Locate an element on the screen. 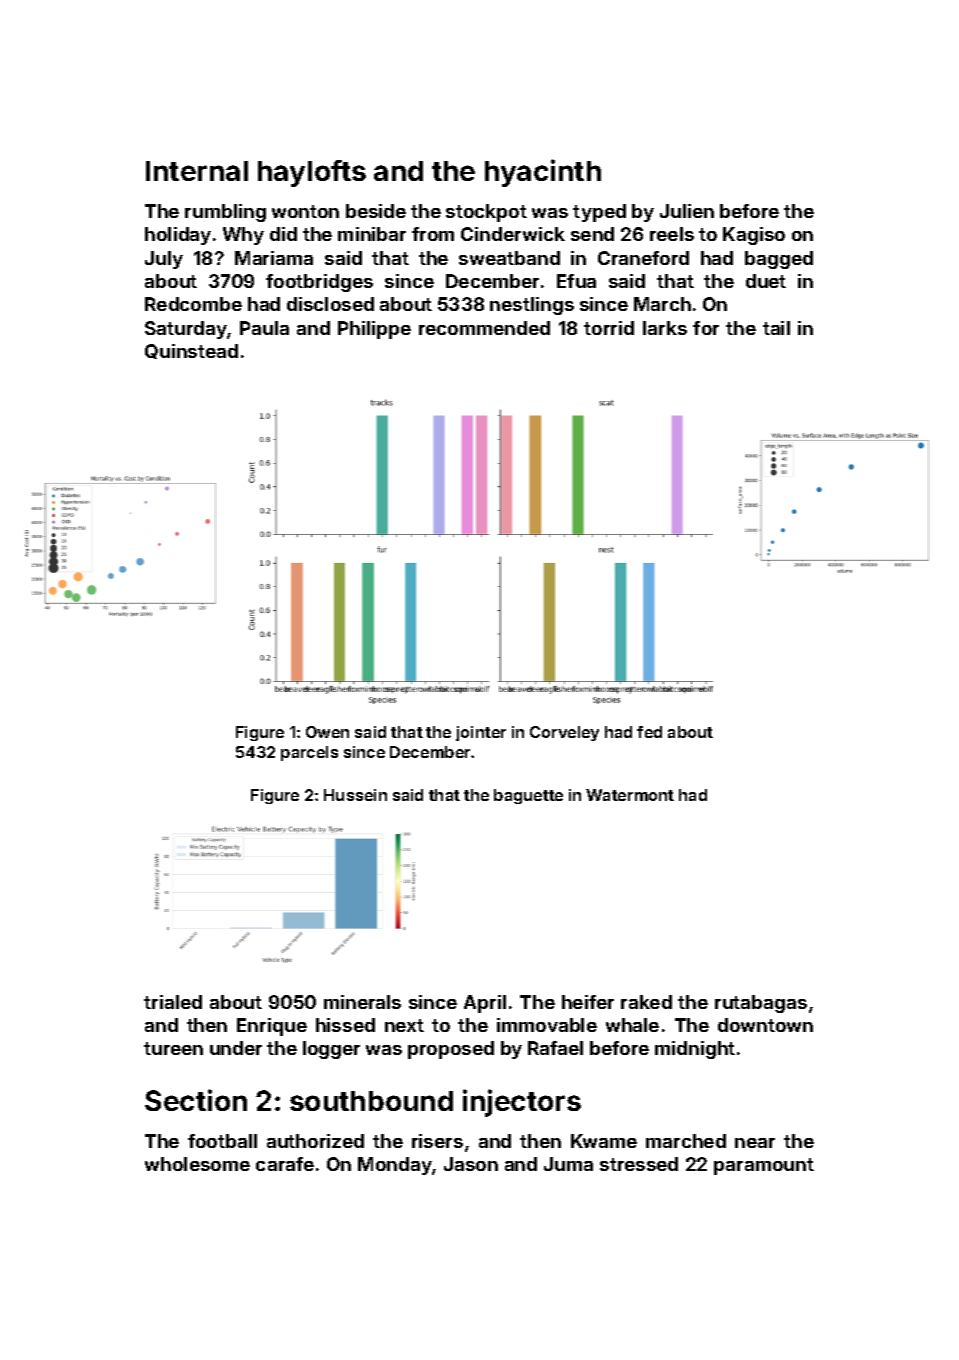 This screenshot has width=959, height=1360. Owen is located at coordinates (327, 732).
